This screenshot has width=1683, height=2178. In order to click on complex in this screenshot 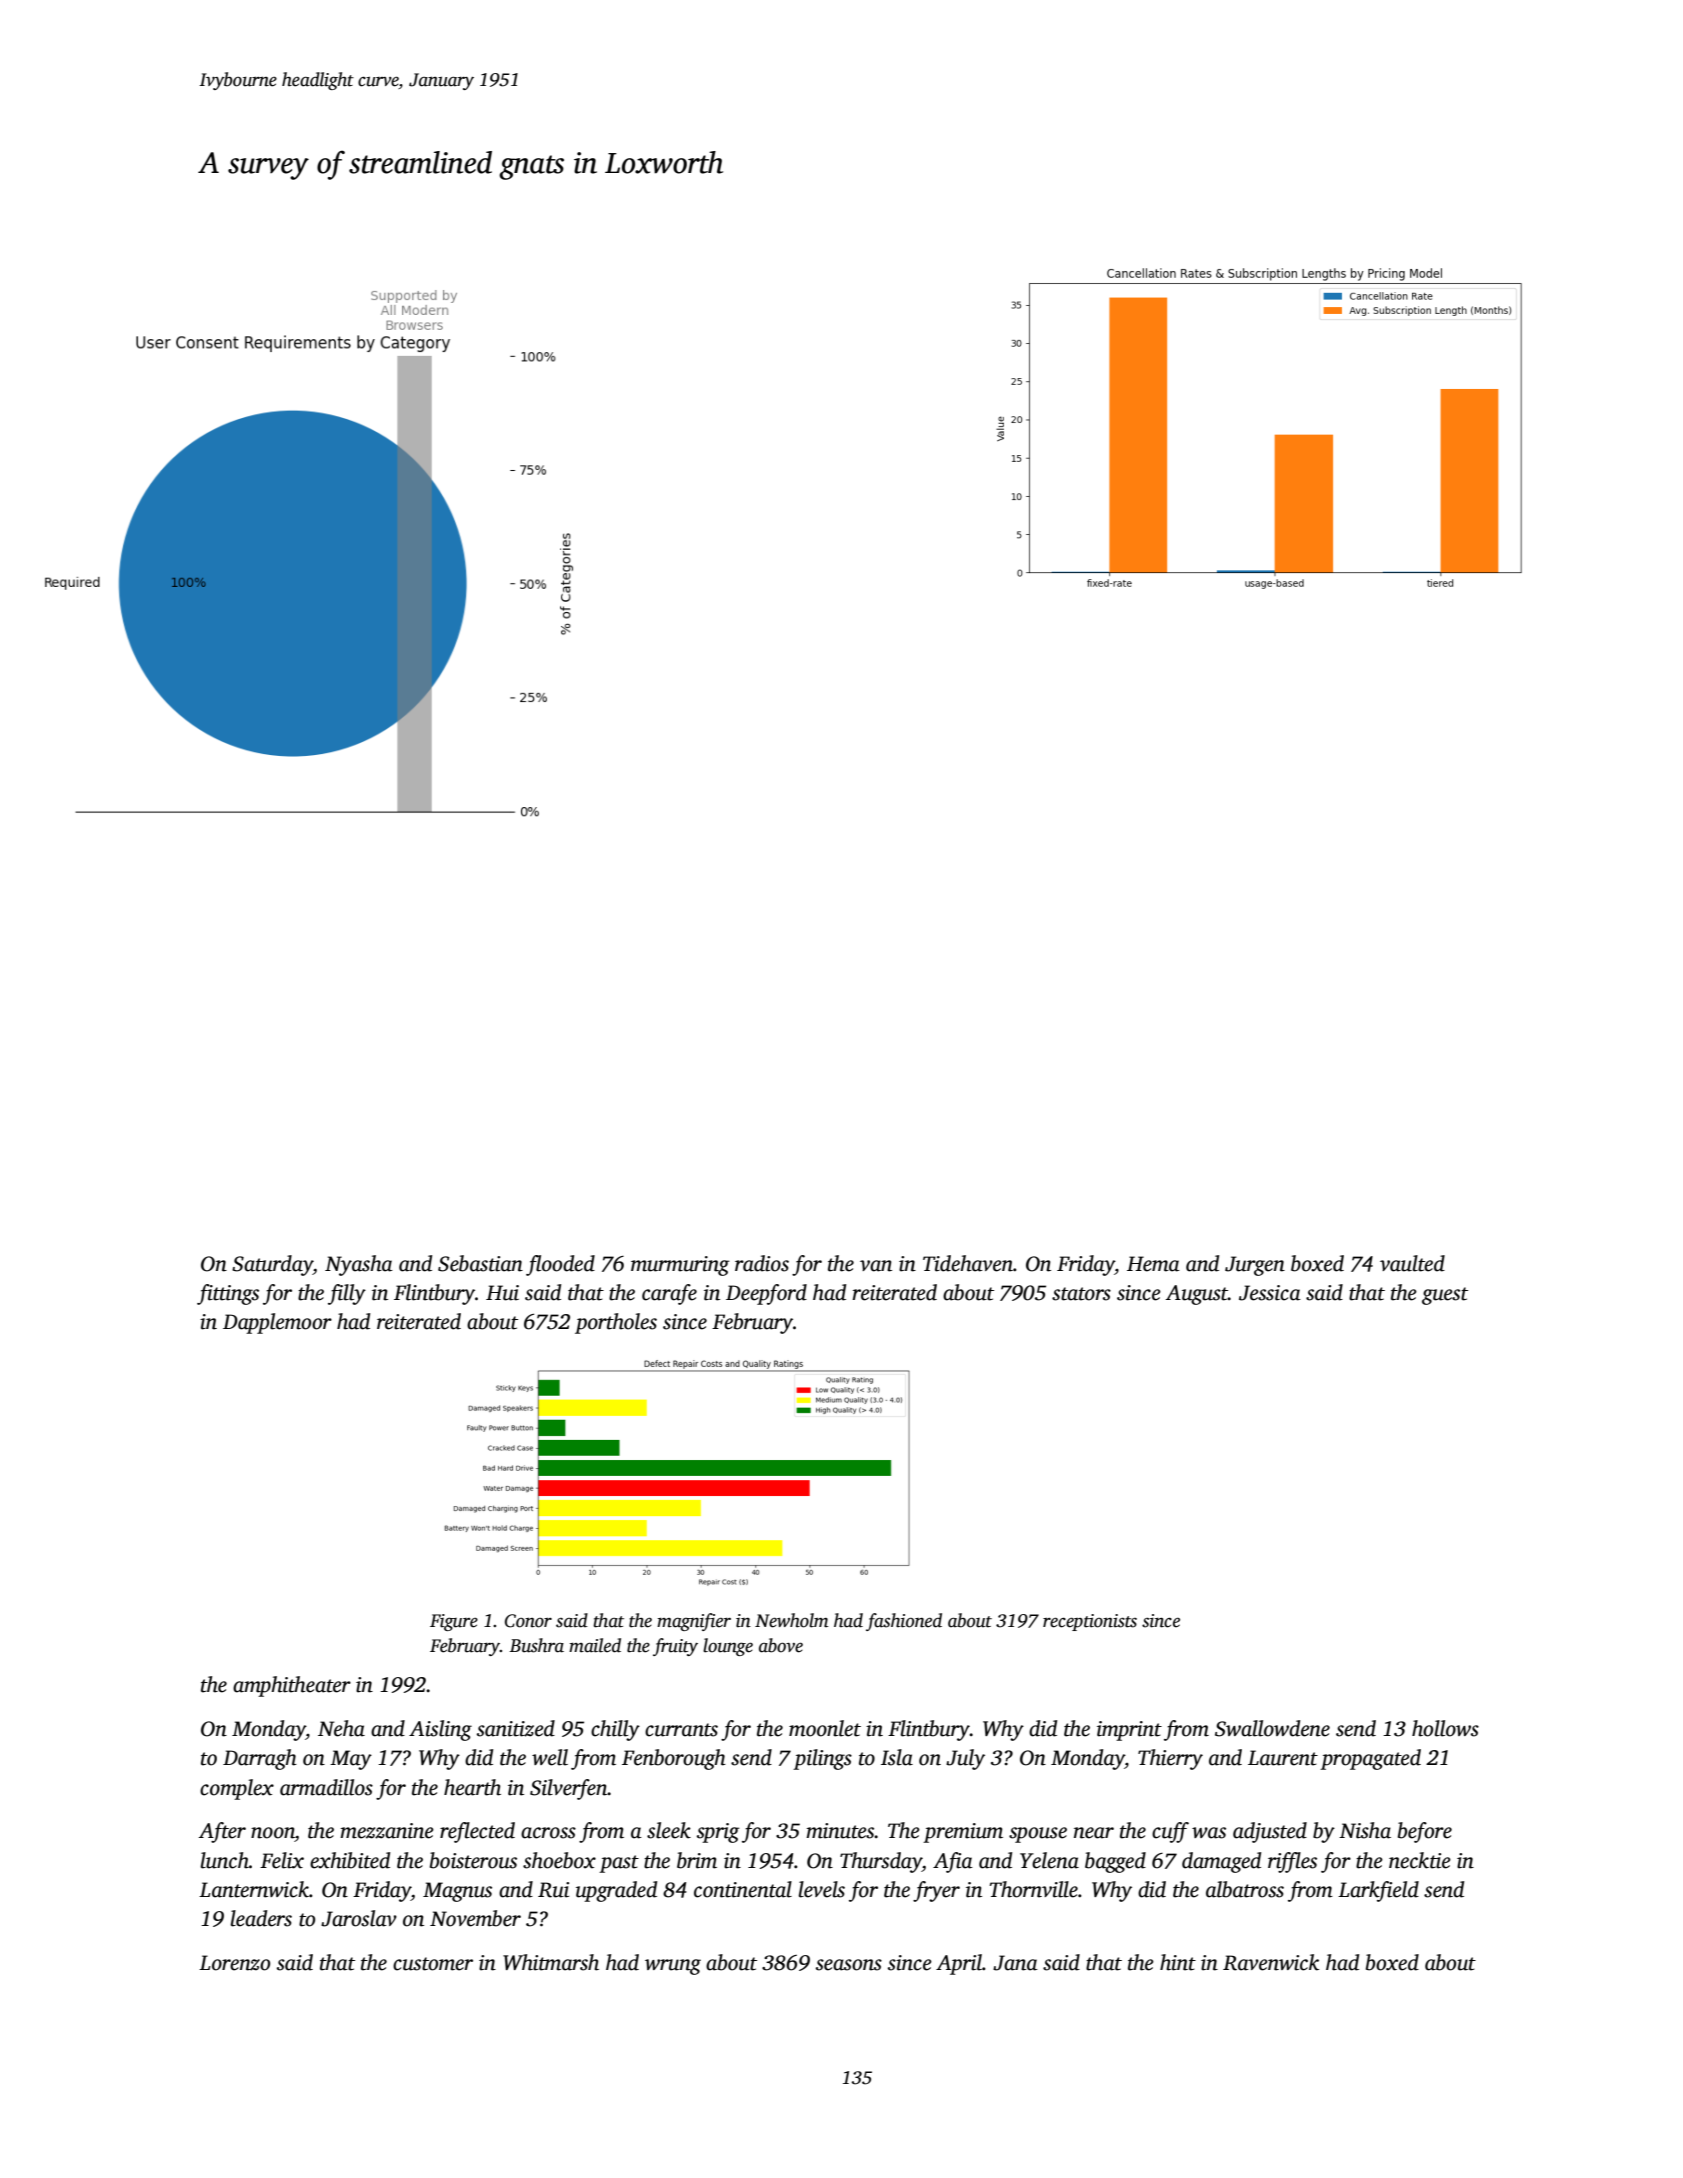, I will do `click(237, 1789)`.
